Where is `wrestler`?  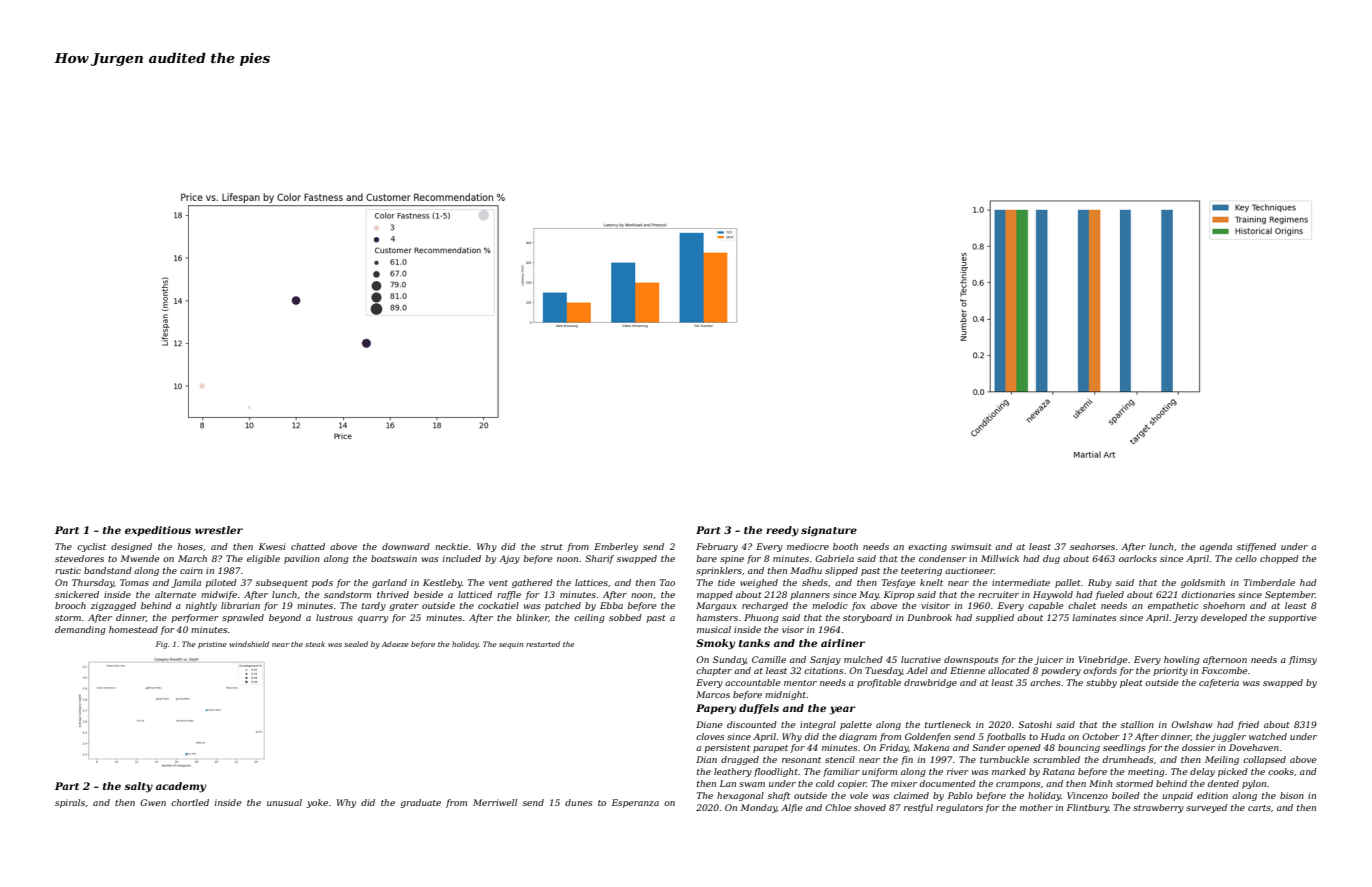 wrestler is located at coordinates (219, 530).
